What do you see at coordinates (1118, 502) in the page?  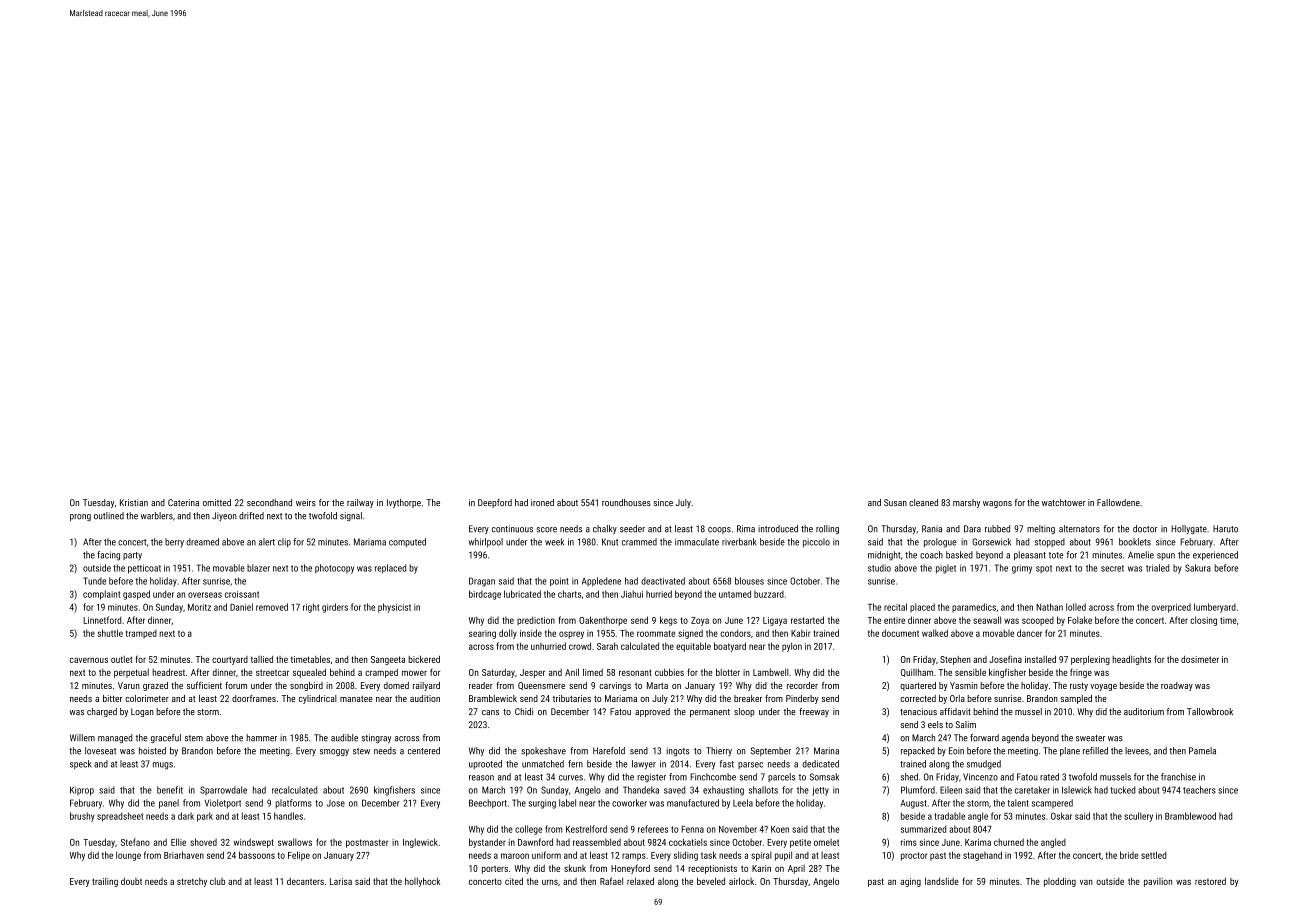 I see `Fallowdene` at bounding box center [1118, 502].
